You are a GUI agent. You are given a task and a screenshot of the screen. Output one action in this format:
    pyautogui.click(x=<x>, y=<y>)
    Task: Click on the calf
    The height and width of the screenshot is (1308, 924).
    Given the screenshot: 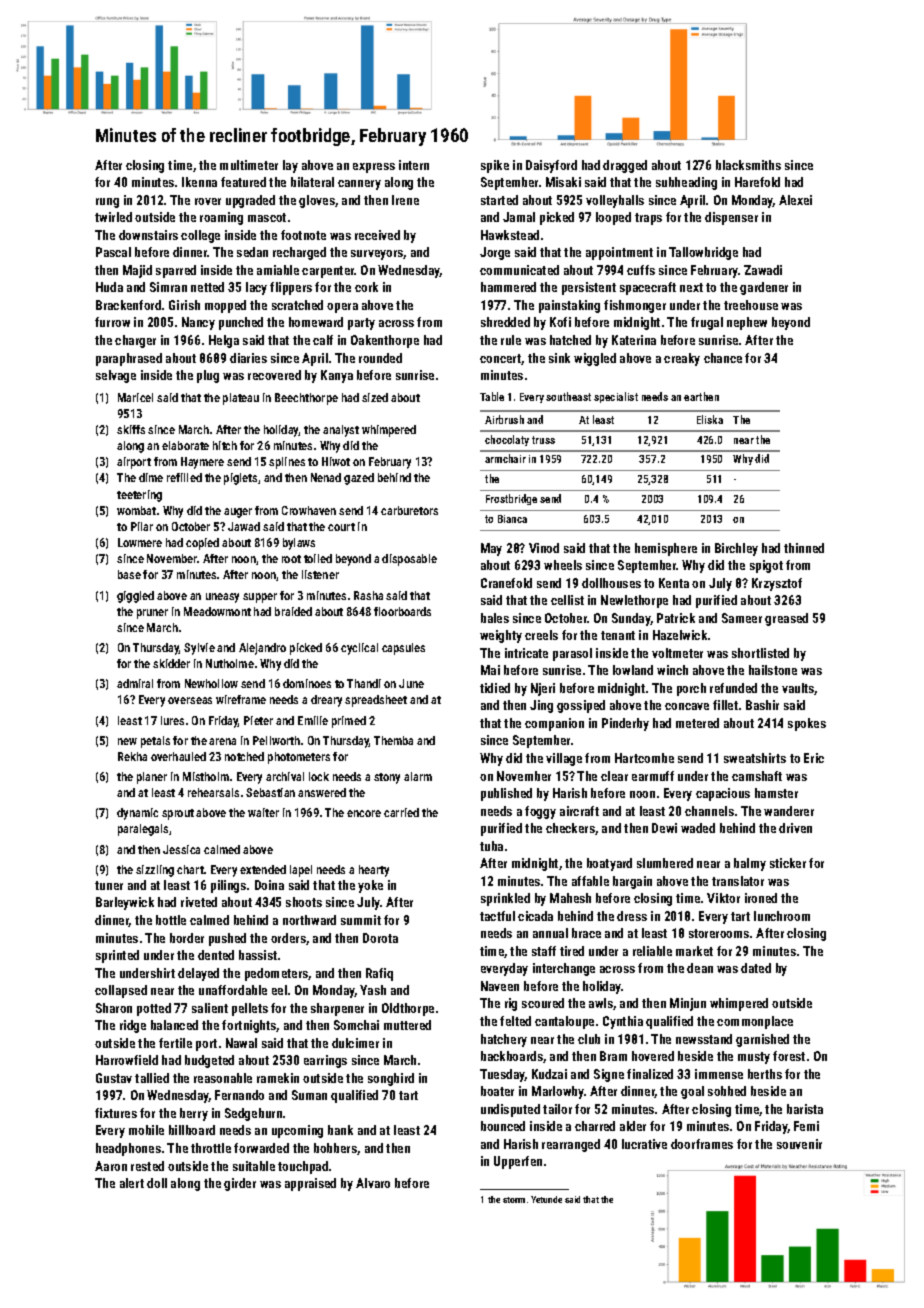 What is the action you would take?
    pyautogui.click(x=323, y=340)
